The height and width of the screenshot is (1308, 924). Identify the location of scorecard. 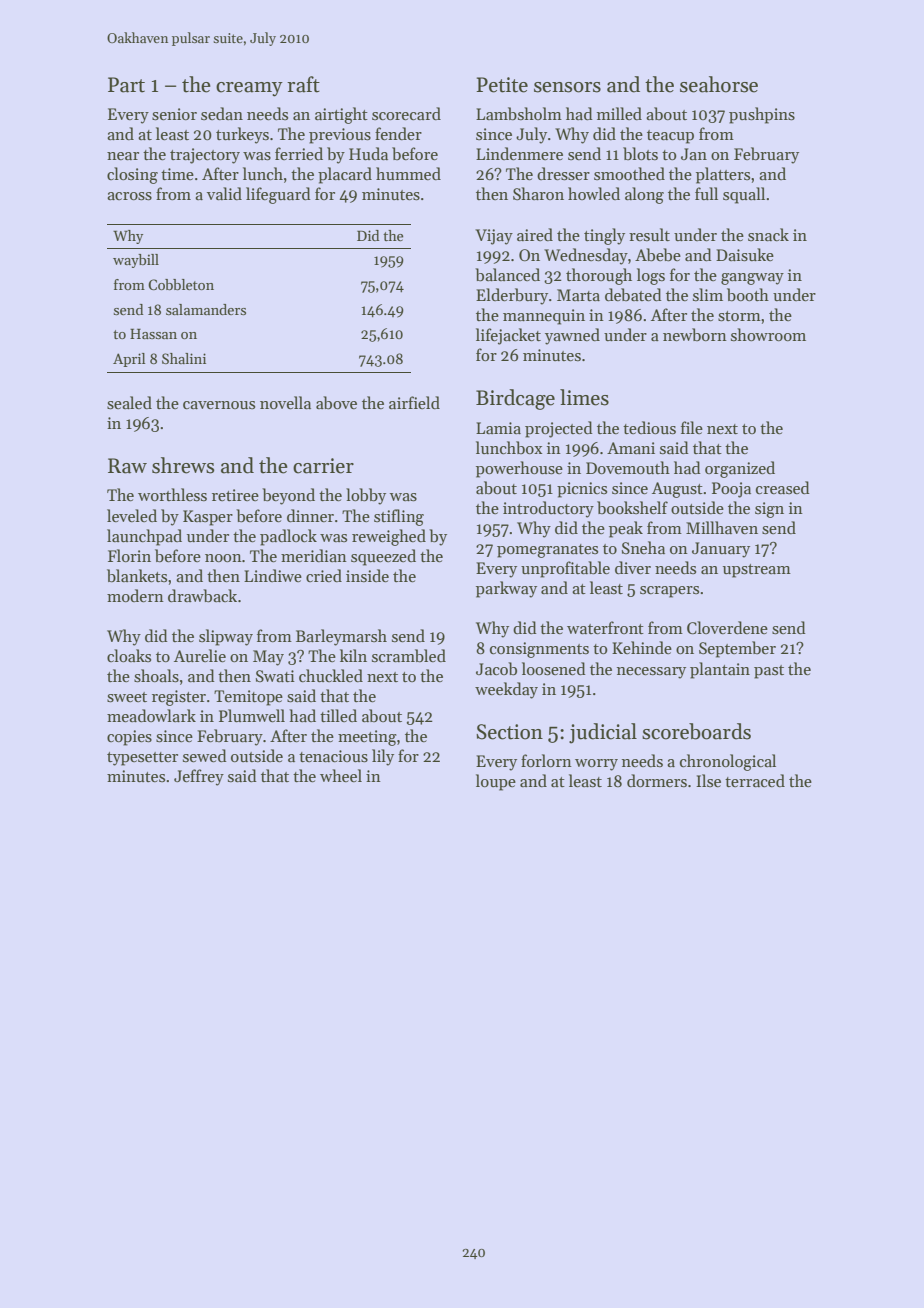
(406, 113).
